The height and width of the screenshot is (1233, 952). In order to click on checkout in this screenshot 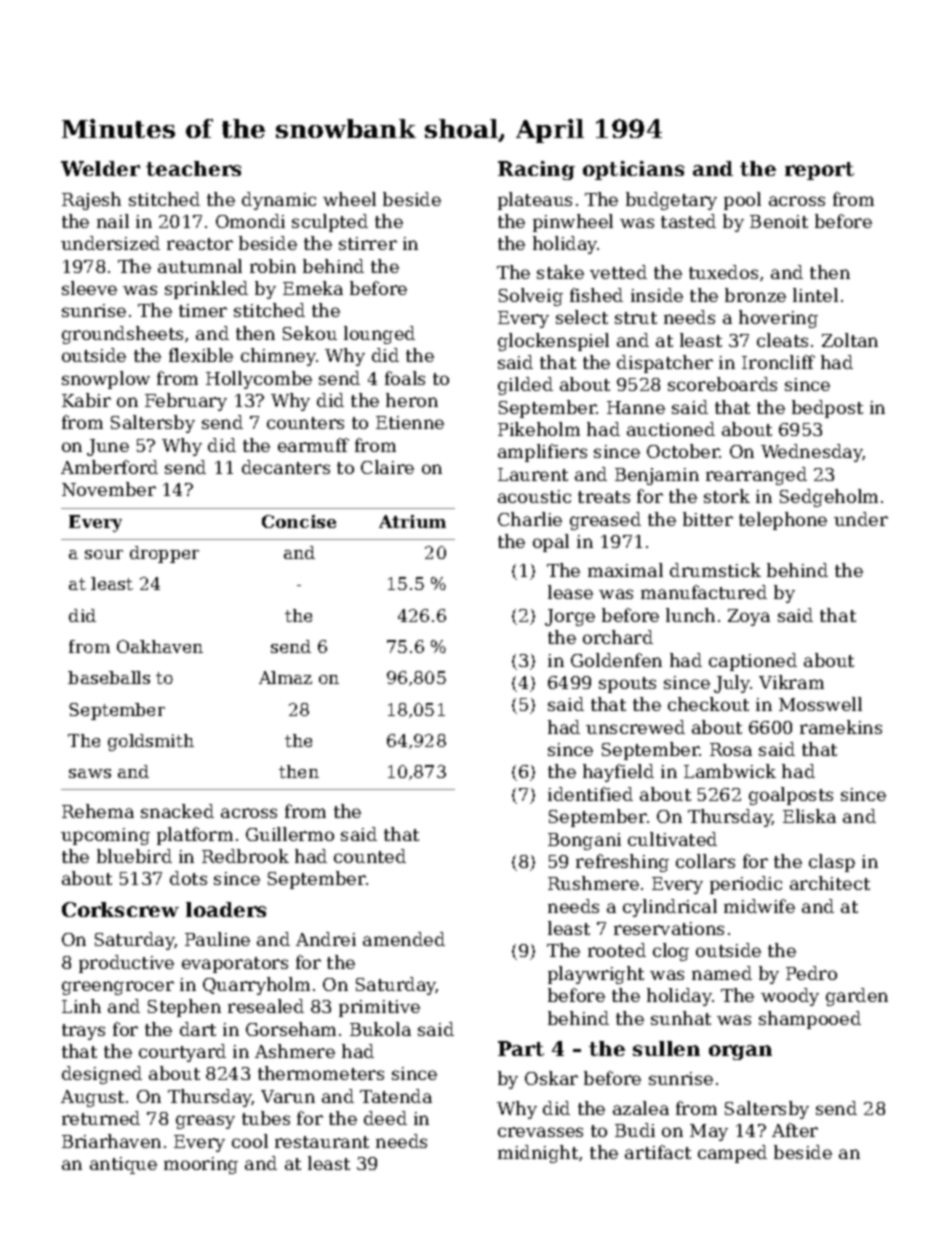, I will do `click(708, 704)`.
